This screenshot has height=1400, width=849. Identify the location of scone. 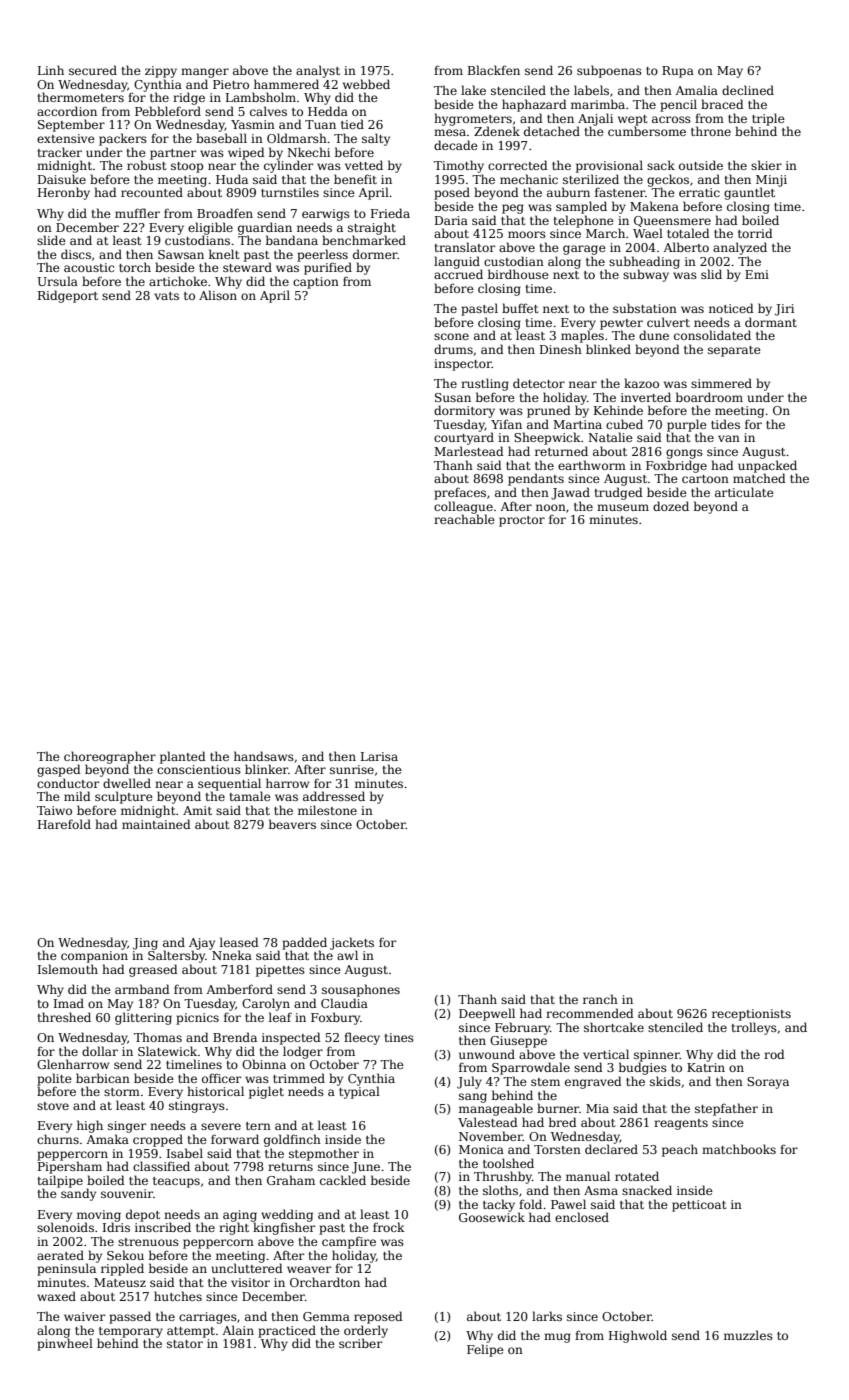
(451, 336).
